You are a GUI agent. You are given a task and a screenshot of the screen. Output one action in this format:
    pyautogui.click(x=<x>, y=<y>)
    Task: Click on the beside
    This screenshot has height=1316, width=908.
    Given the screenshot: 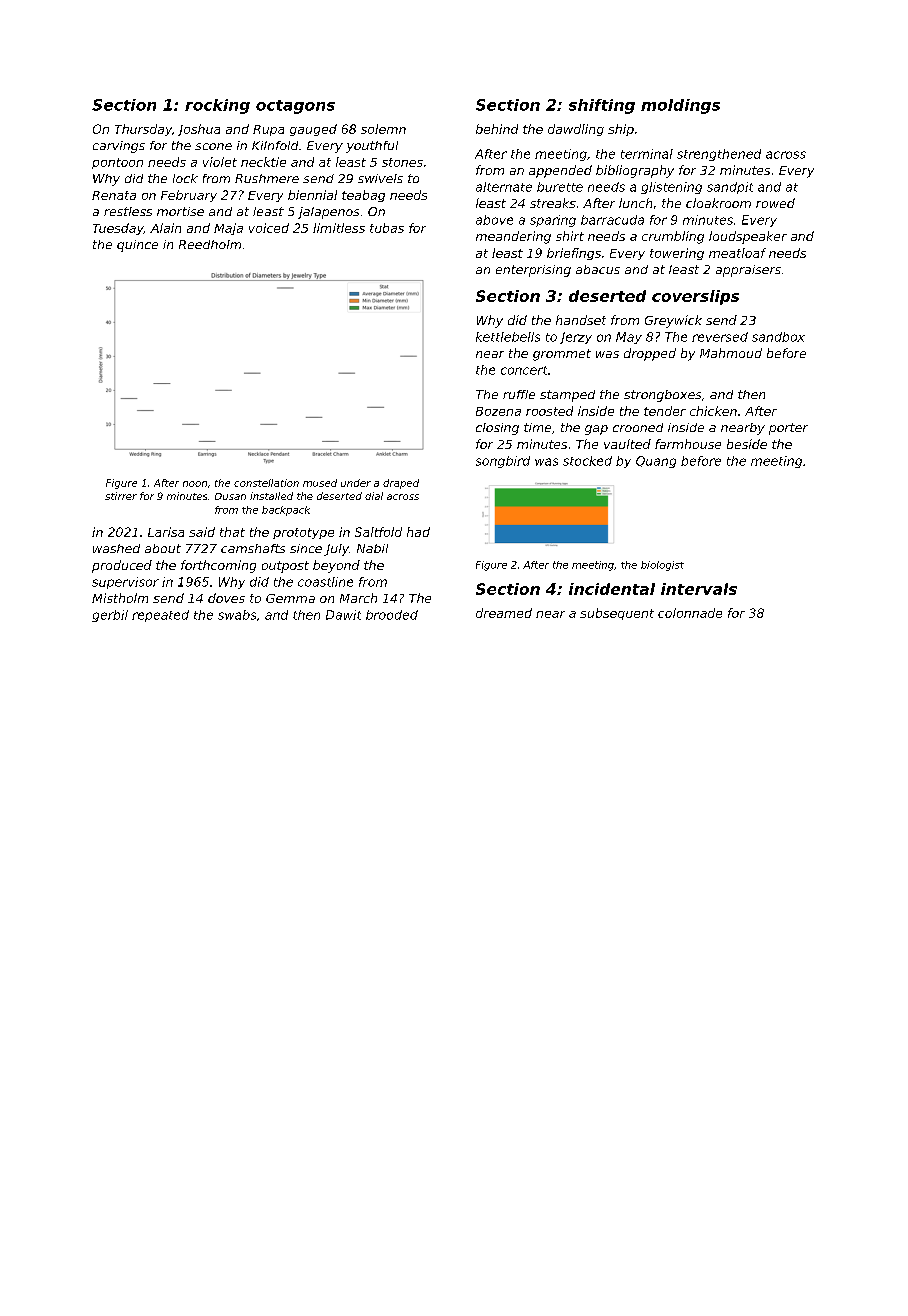 What is the action you would take?
    pyautogui.click(x=747, y=444)
